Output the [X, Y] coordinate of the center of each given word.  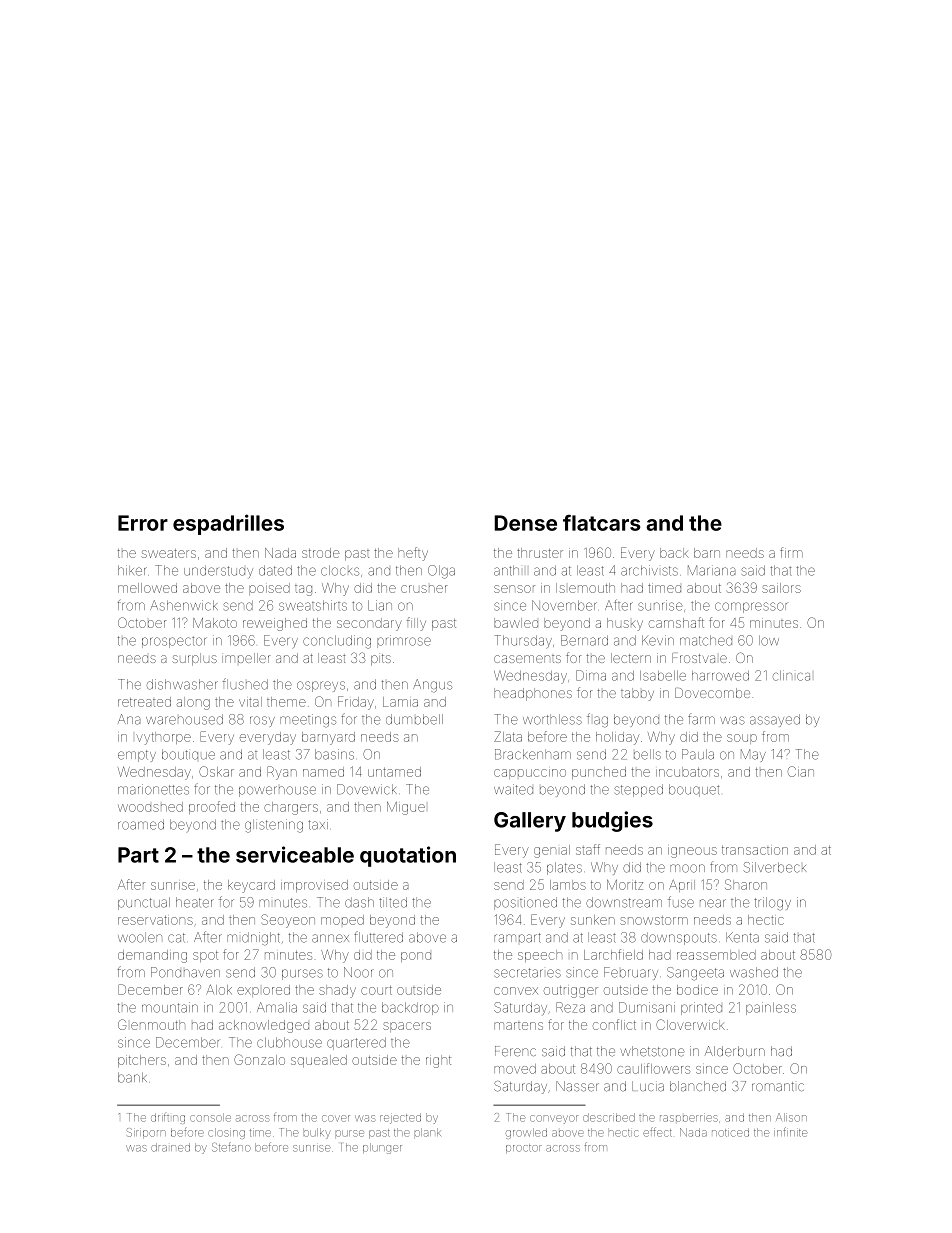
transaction [755, 850]
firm [791, 552]
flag [597, 720]
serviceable [295, 854]
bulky [317, 1133]
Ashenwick [184, 605]
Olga [441, 572]
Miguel [406, 808]
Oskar [216, 771]
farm [701, 719]
